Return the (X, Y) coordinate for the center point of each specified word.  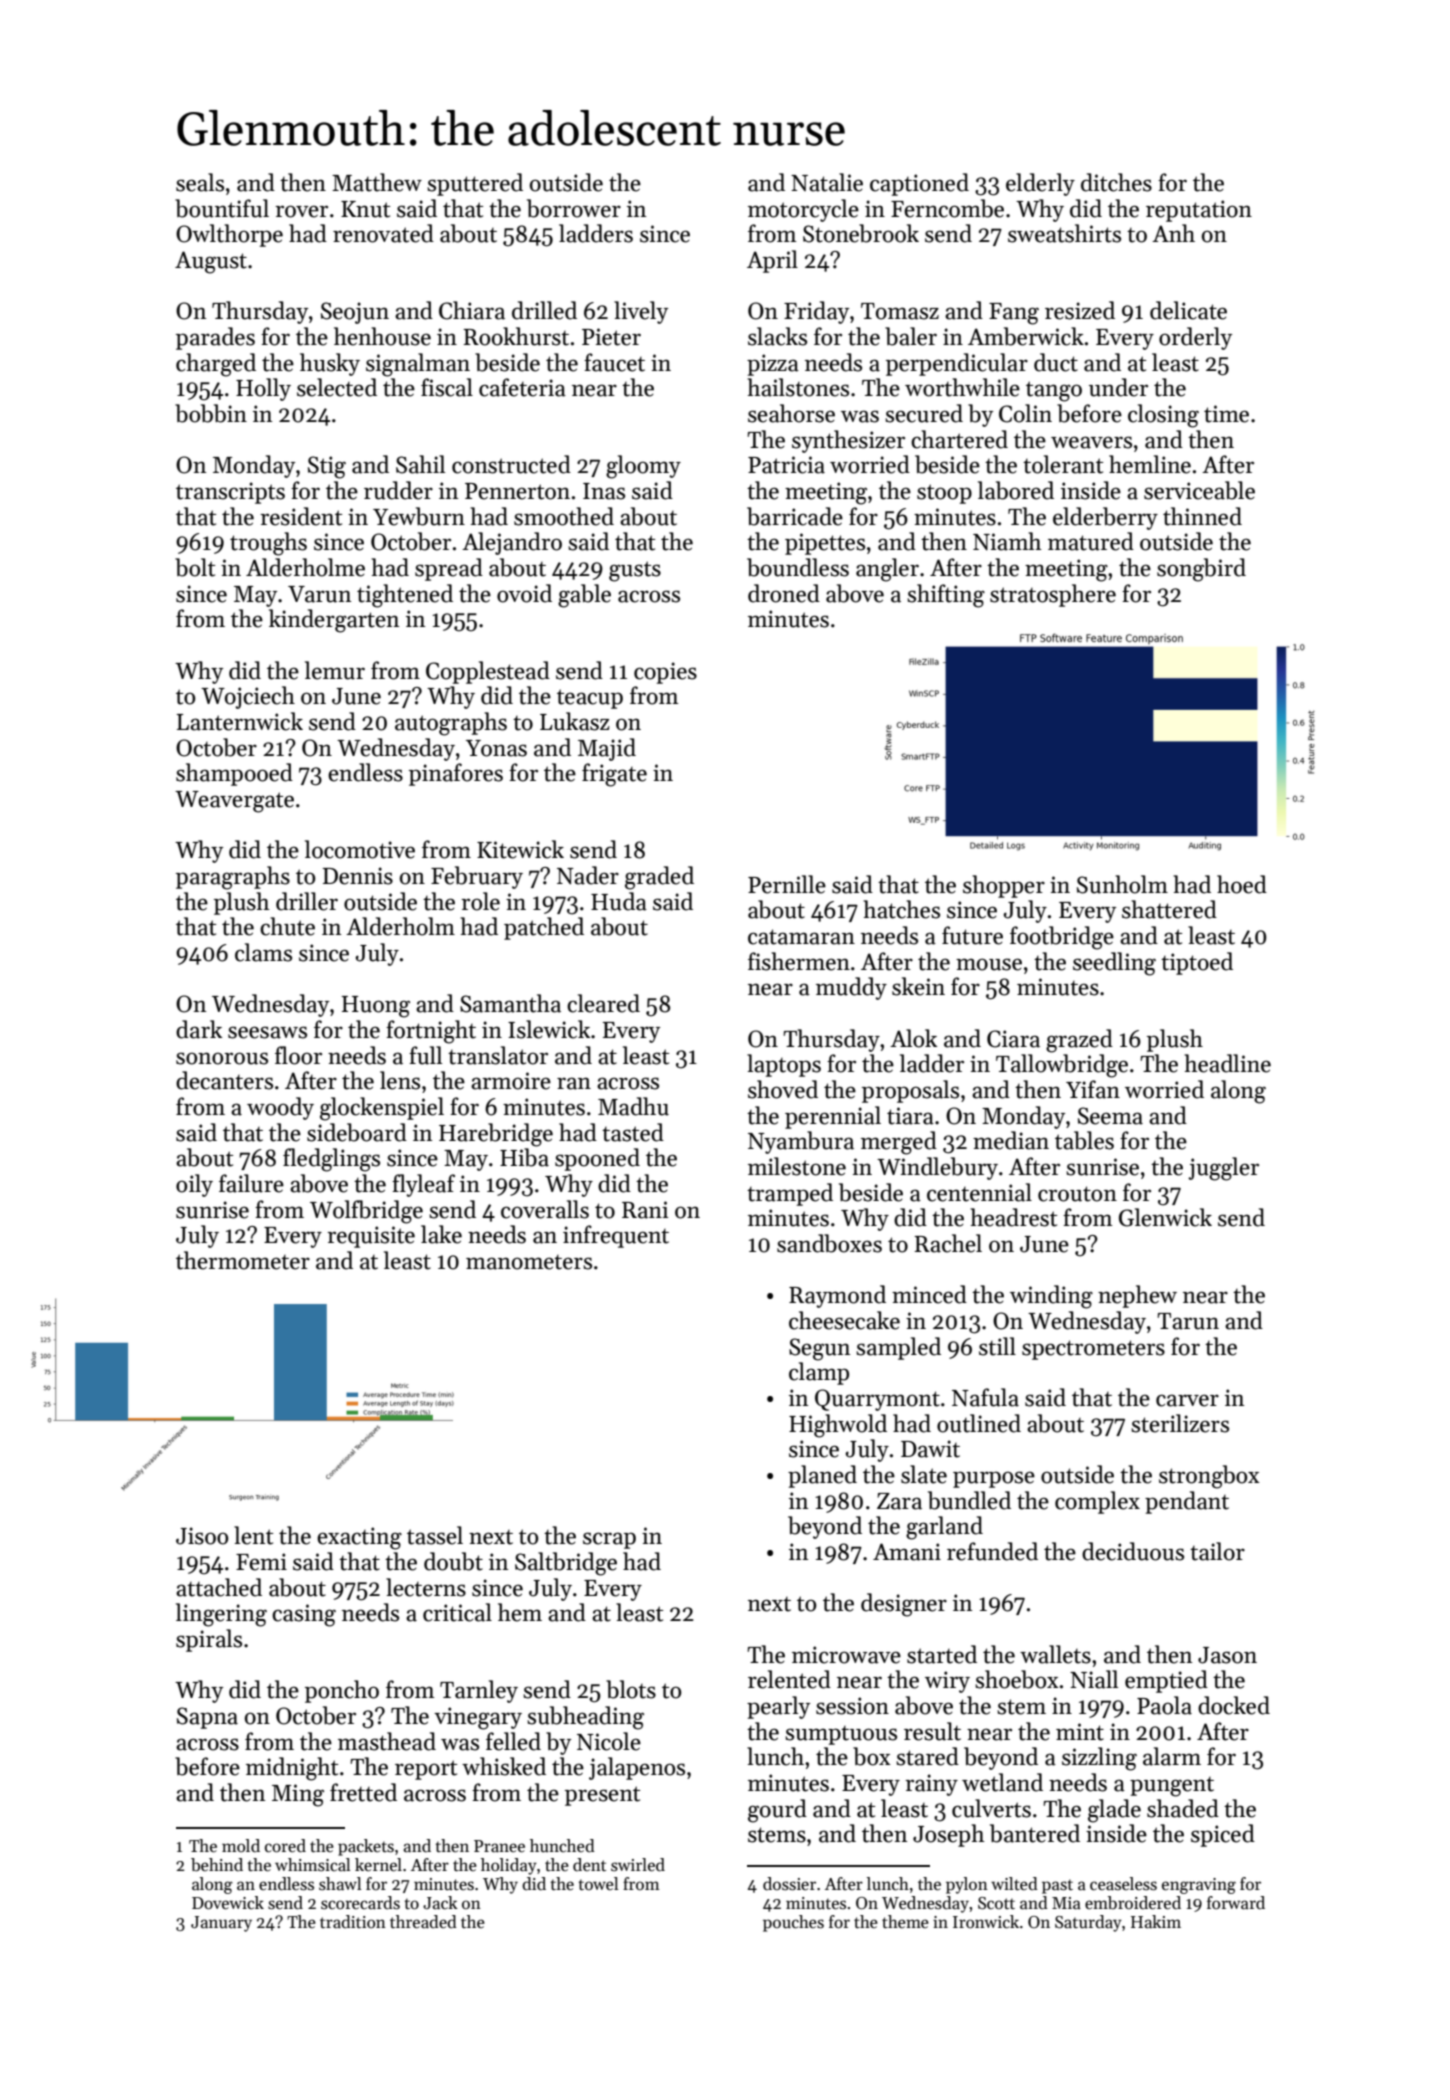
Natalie (827, 182)
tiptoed (1197, 963)
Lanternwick (239, 721)
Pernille (787, 884)
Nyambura (801, 1142)
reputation (1199, 211)
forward (1236, 1903)
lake (441, 1234)
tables (1084, 1140)
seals (200, 182)
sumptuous (841, 1735)
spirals (209, 1640)
